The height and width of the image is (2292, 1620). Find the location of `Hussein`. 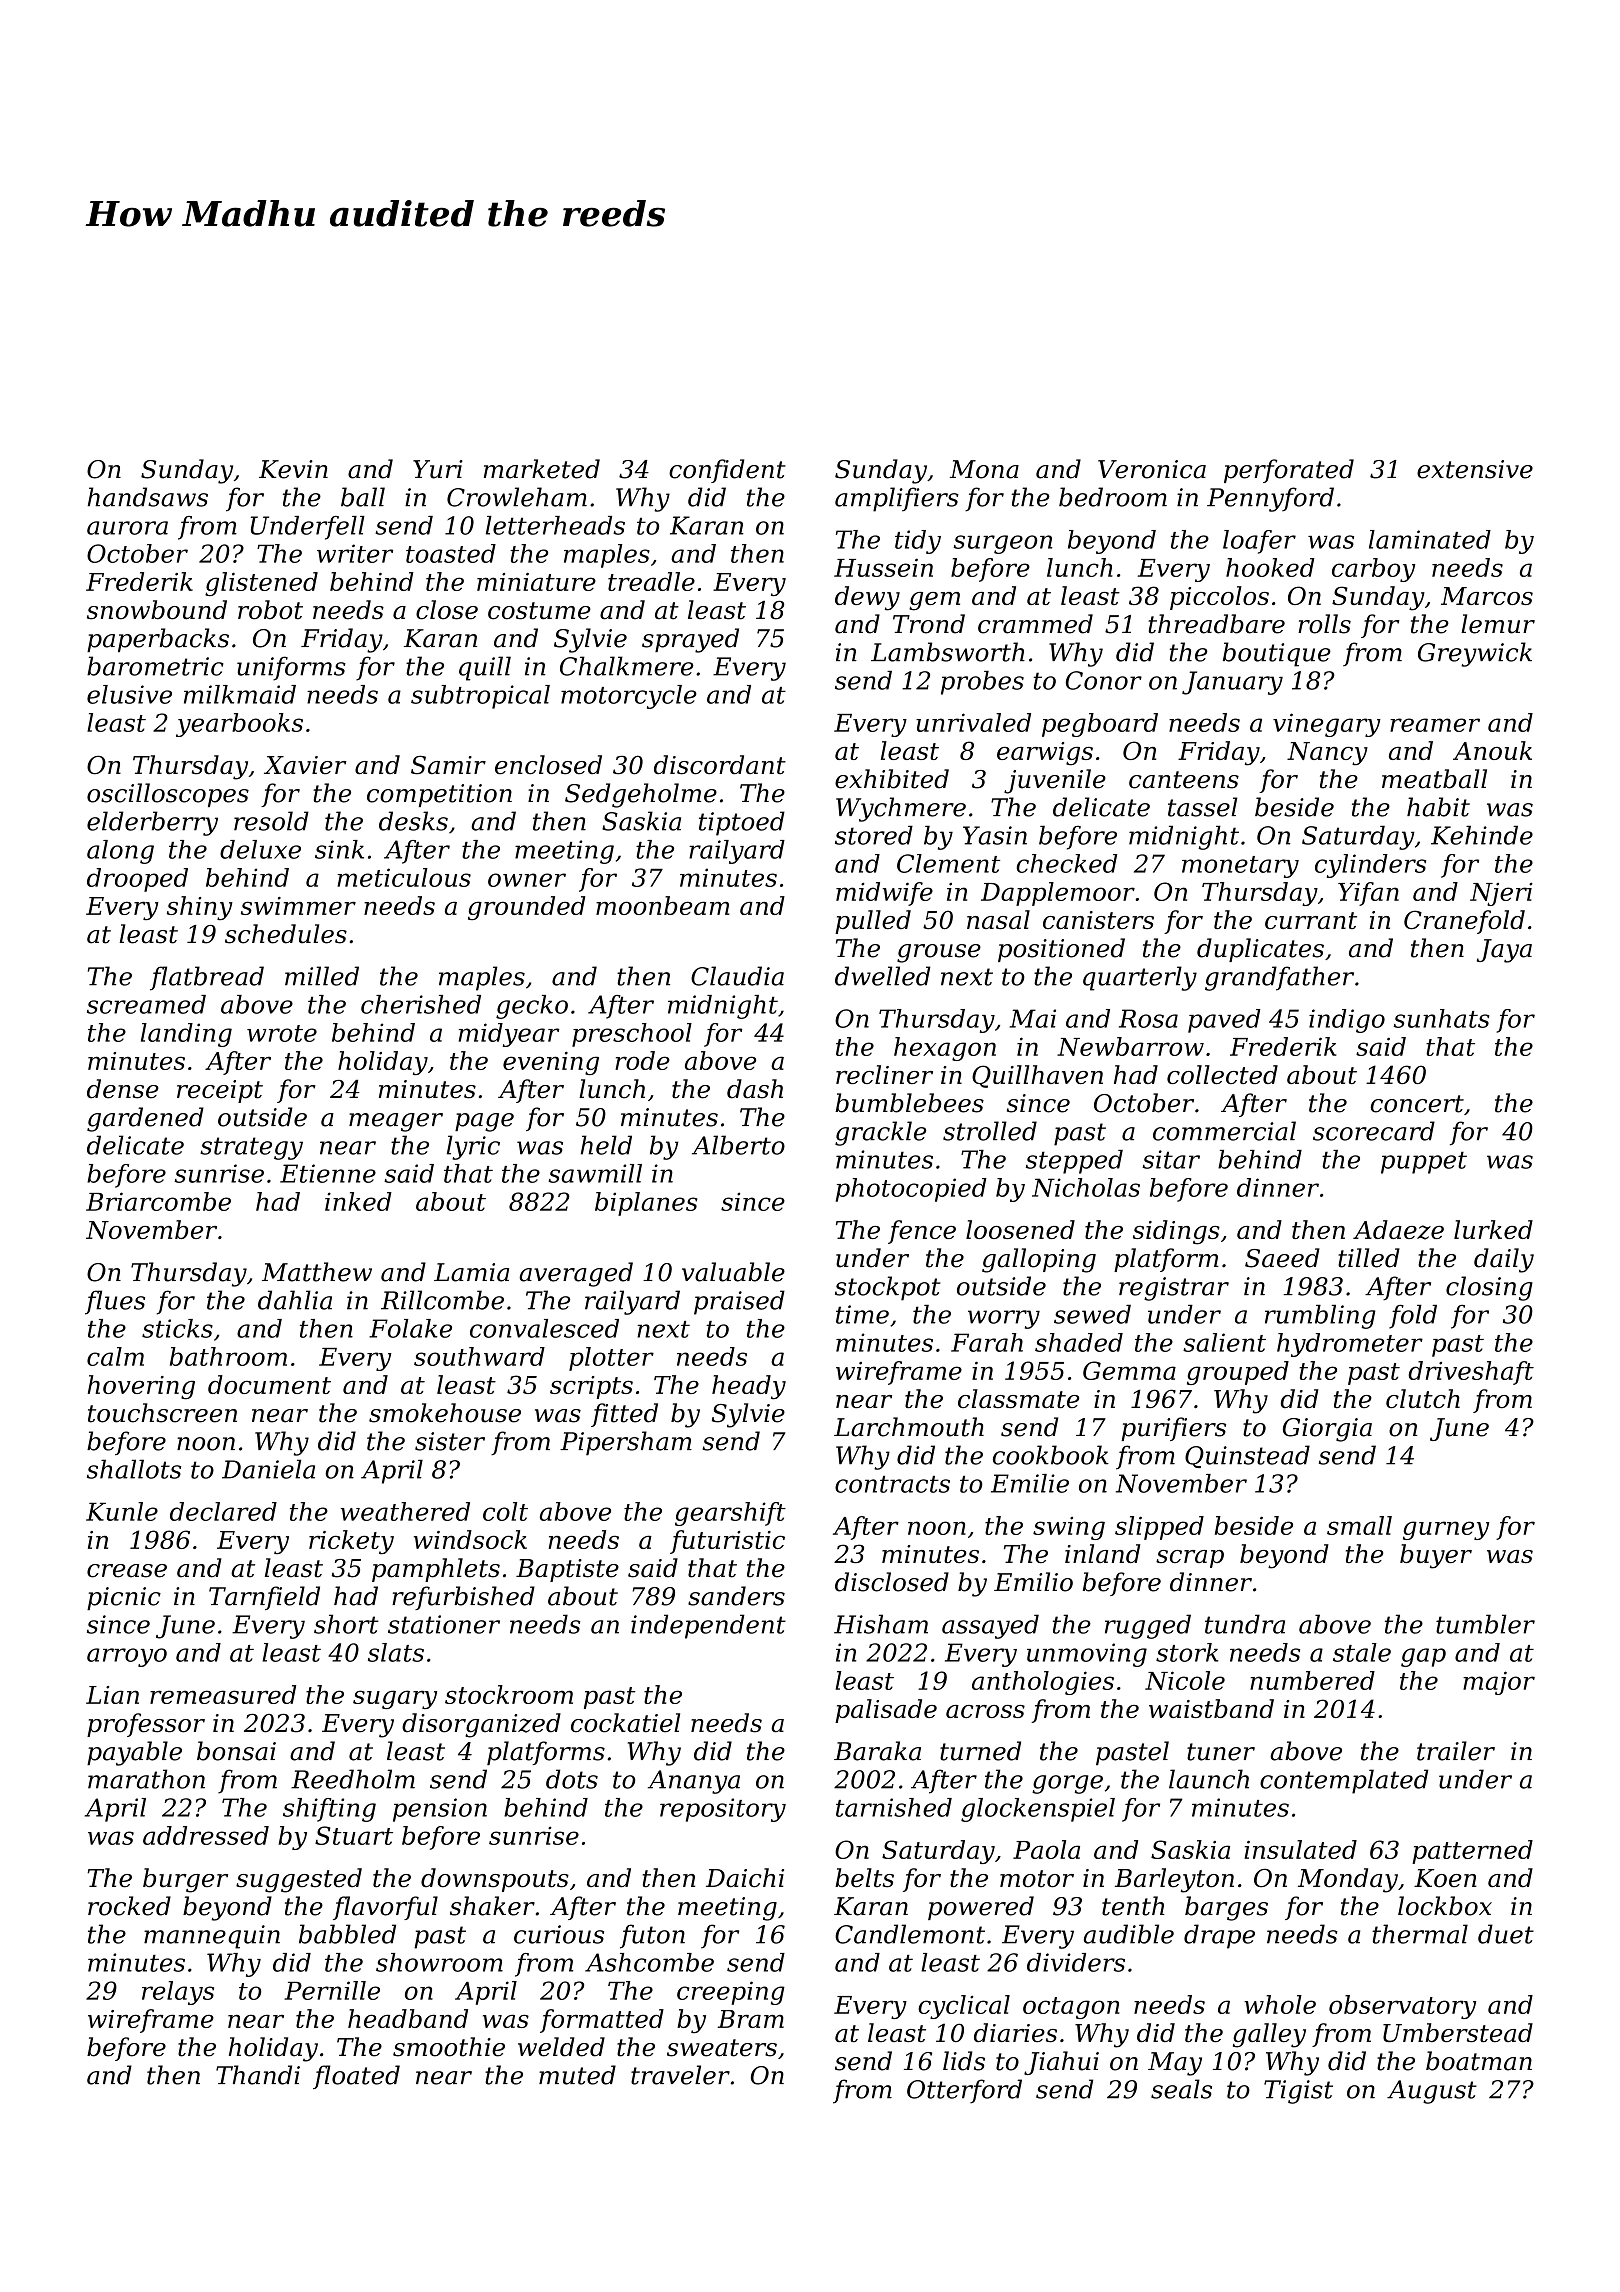

Hussein is located at coordinates (883, 567).
